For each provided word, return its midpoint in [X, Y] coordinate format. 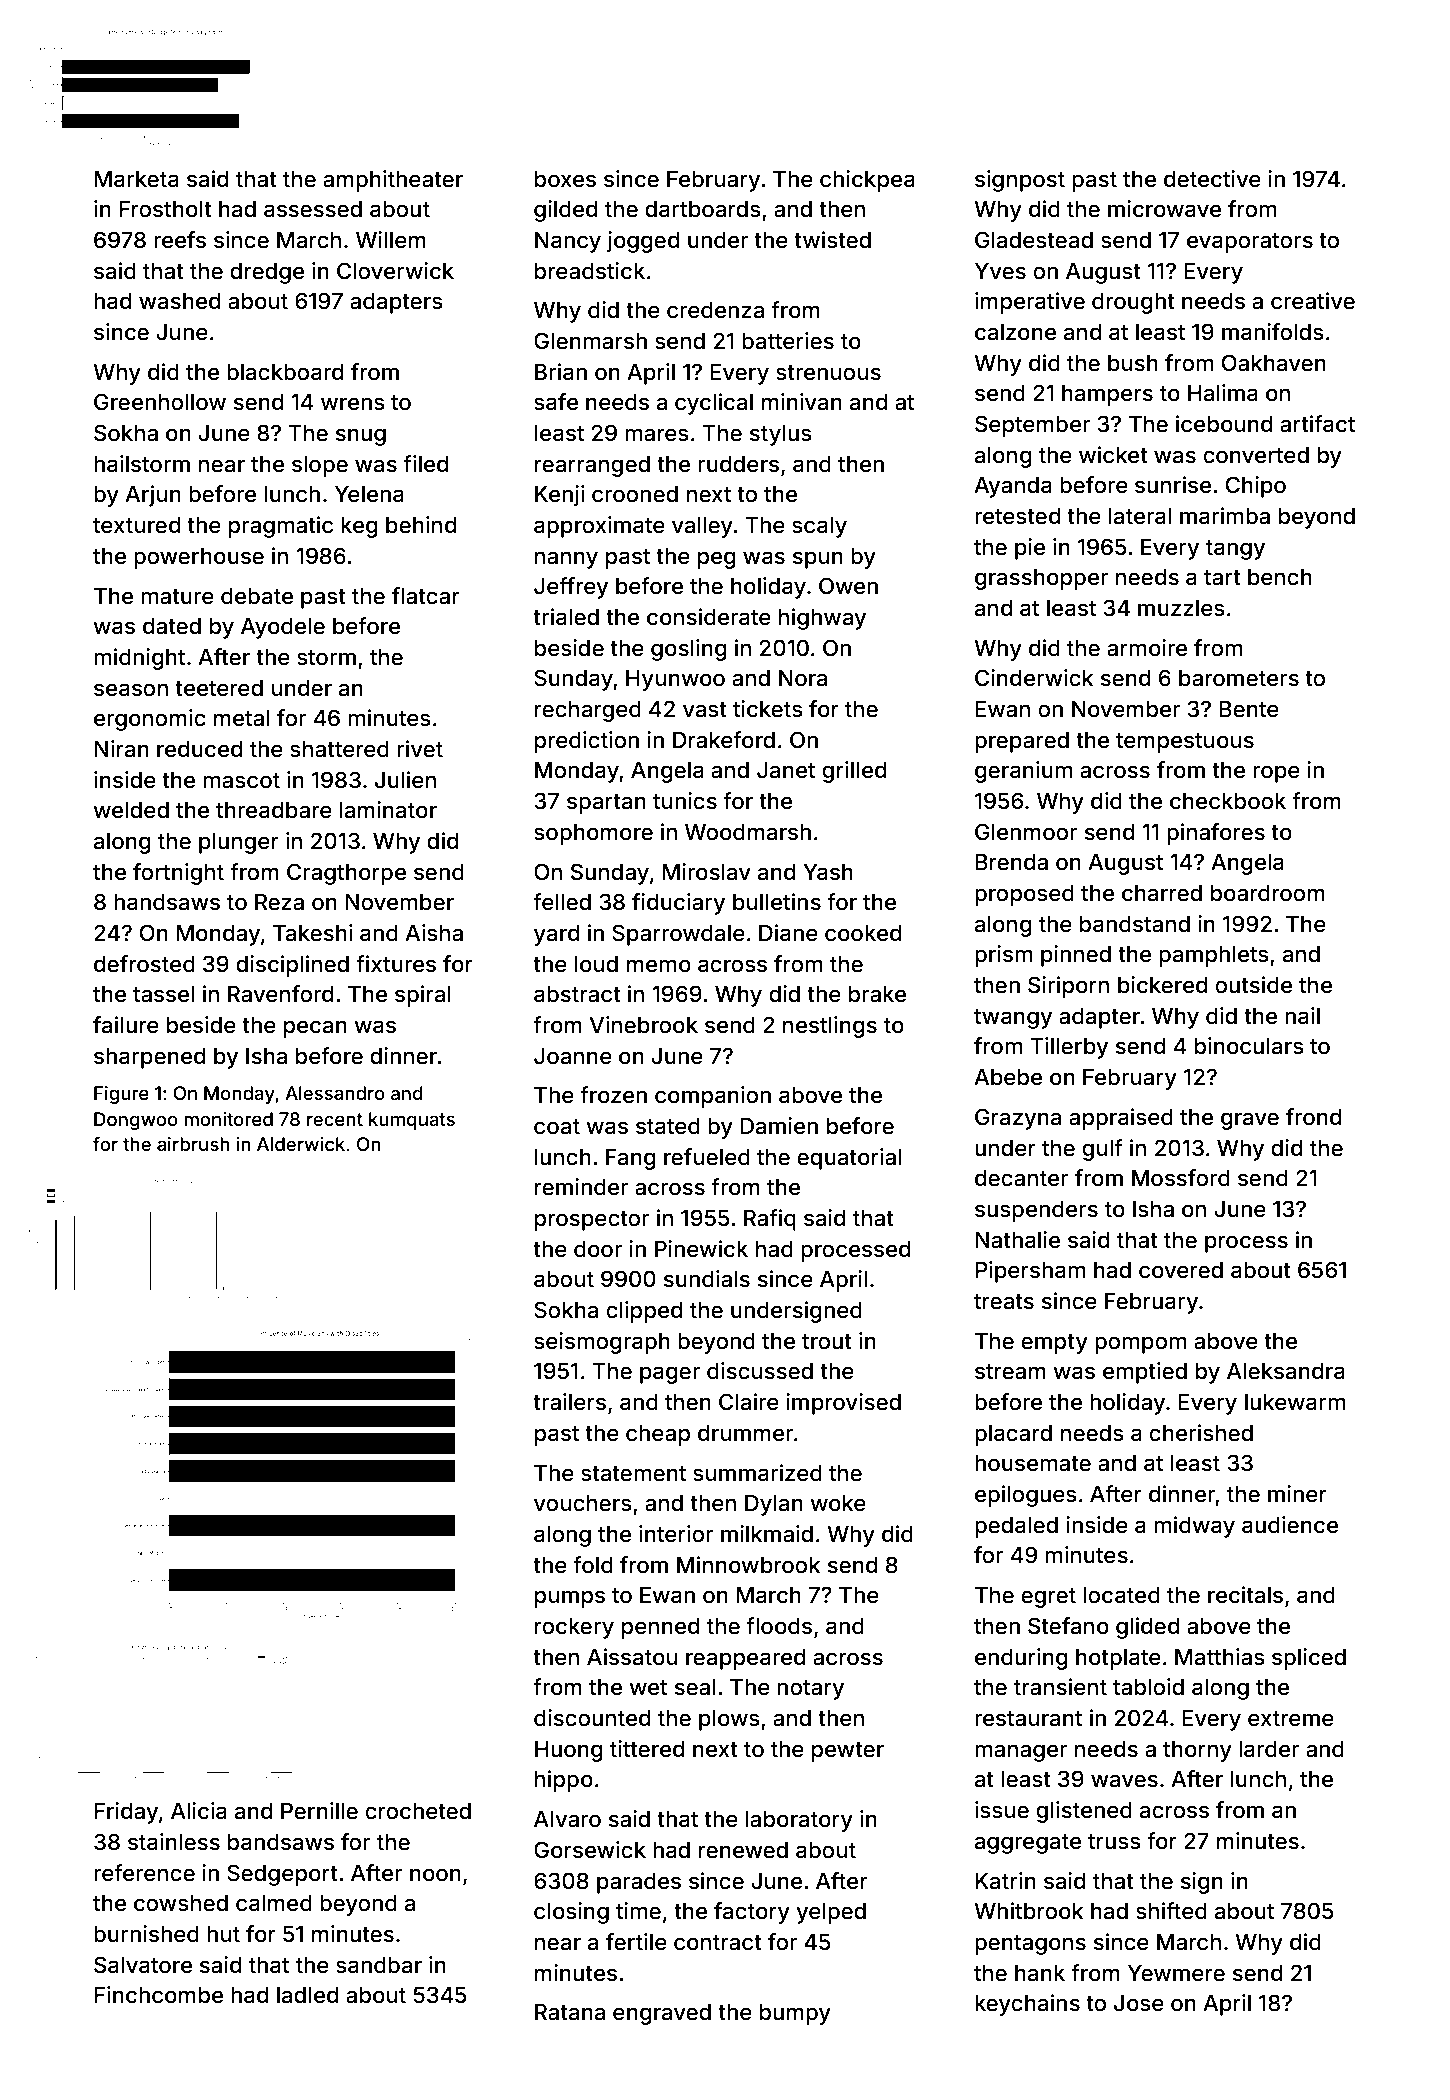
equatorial [849, 1159]
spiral [423, 996]
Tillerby [1069, 1048]
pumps [570, 1599]
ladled [307, 1995]
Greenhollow [160, 402]
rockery [574, 1628]
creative [1313, 301]
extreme [1291, 1718]
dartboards [703, 209]
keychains [1027, 2005]
